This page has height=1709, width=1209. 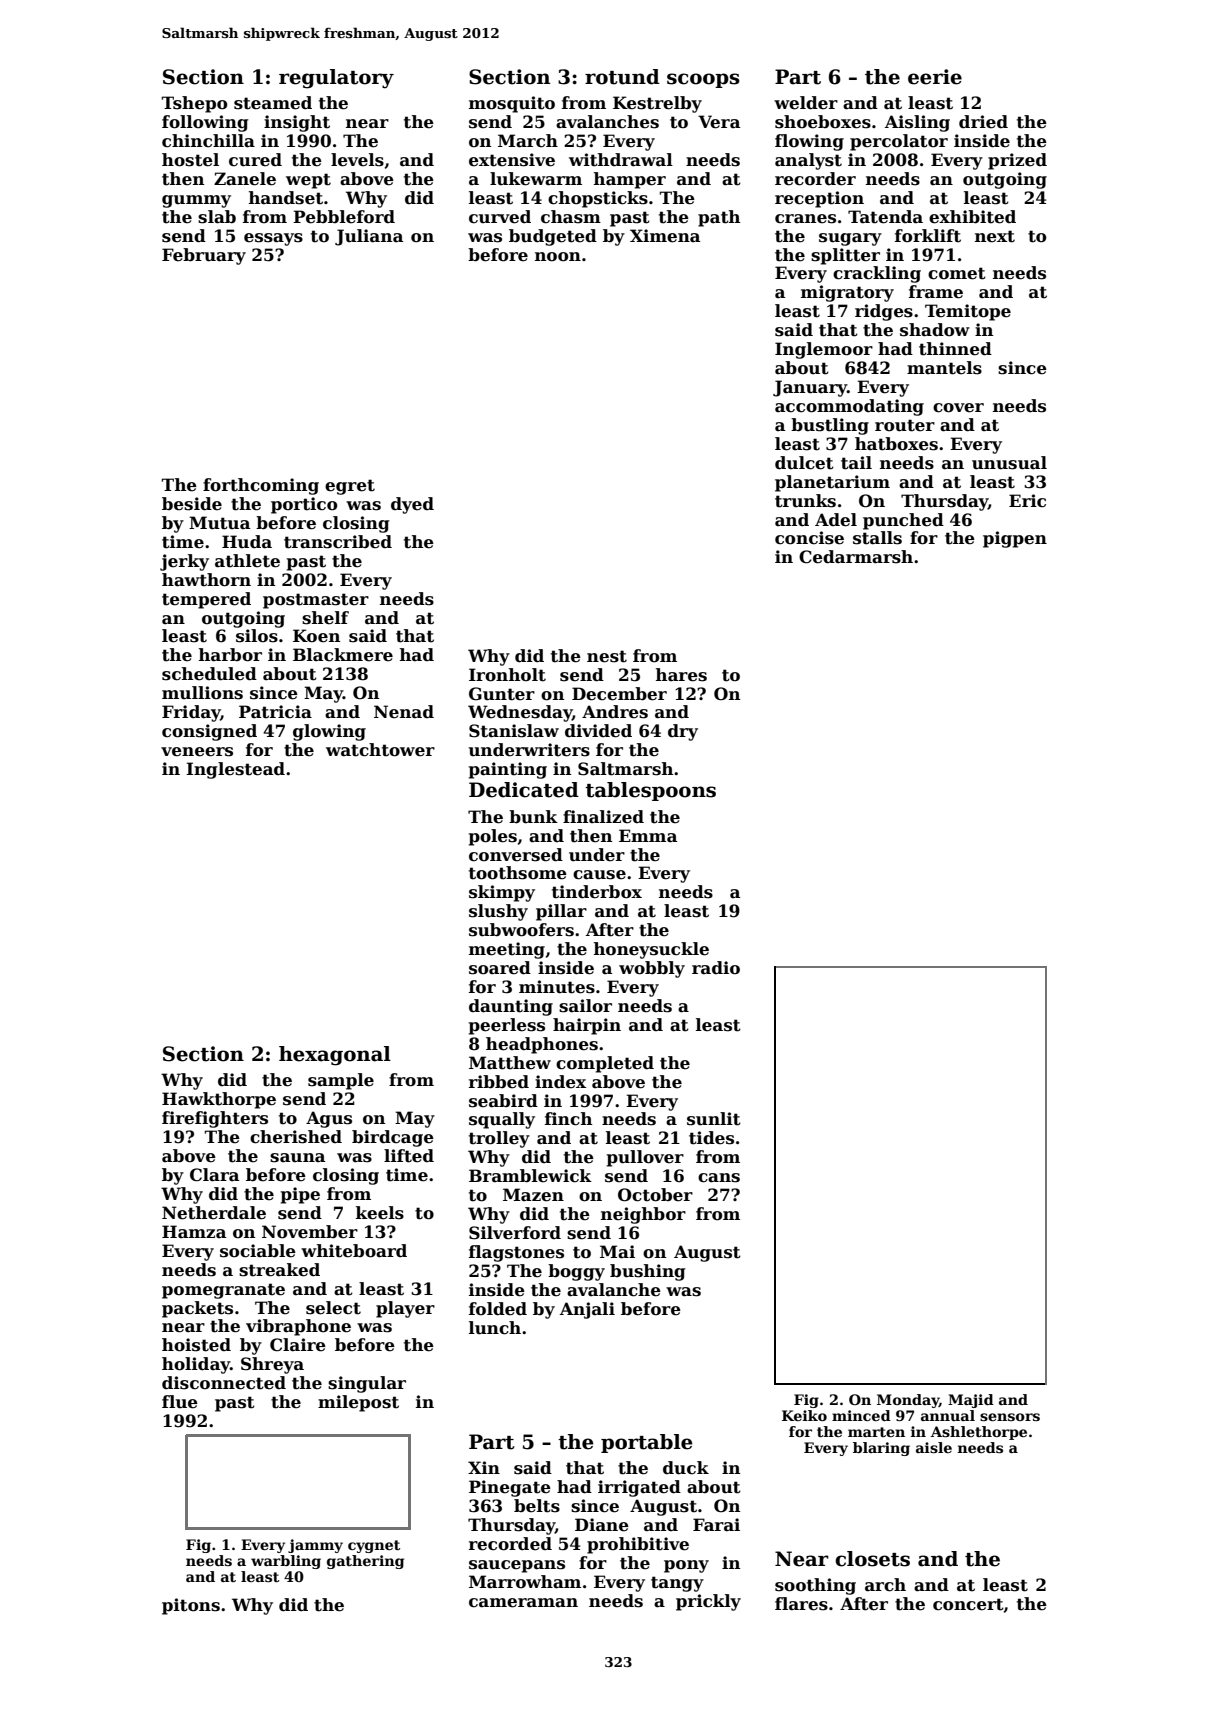 I want to click on splitter, so click(x=845, y=256).
